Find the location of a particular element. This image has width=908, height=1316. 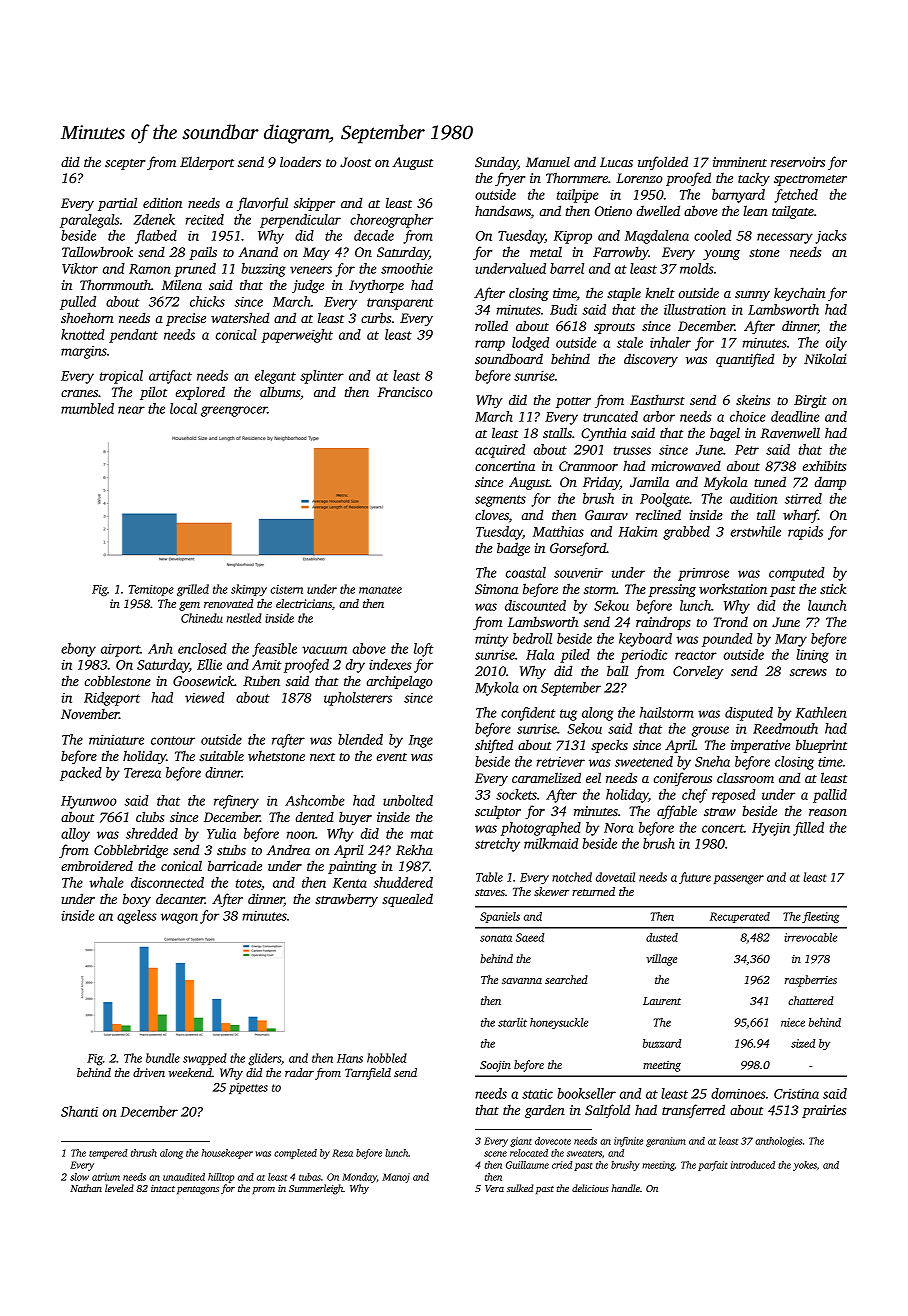

ageless is located at coordinates (137, 917).
